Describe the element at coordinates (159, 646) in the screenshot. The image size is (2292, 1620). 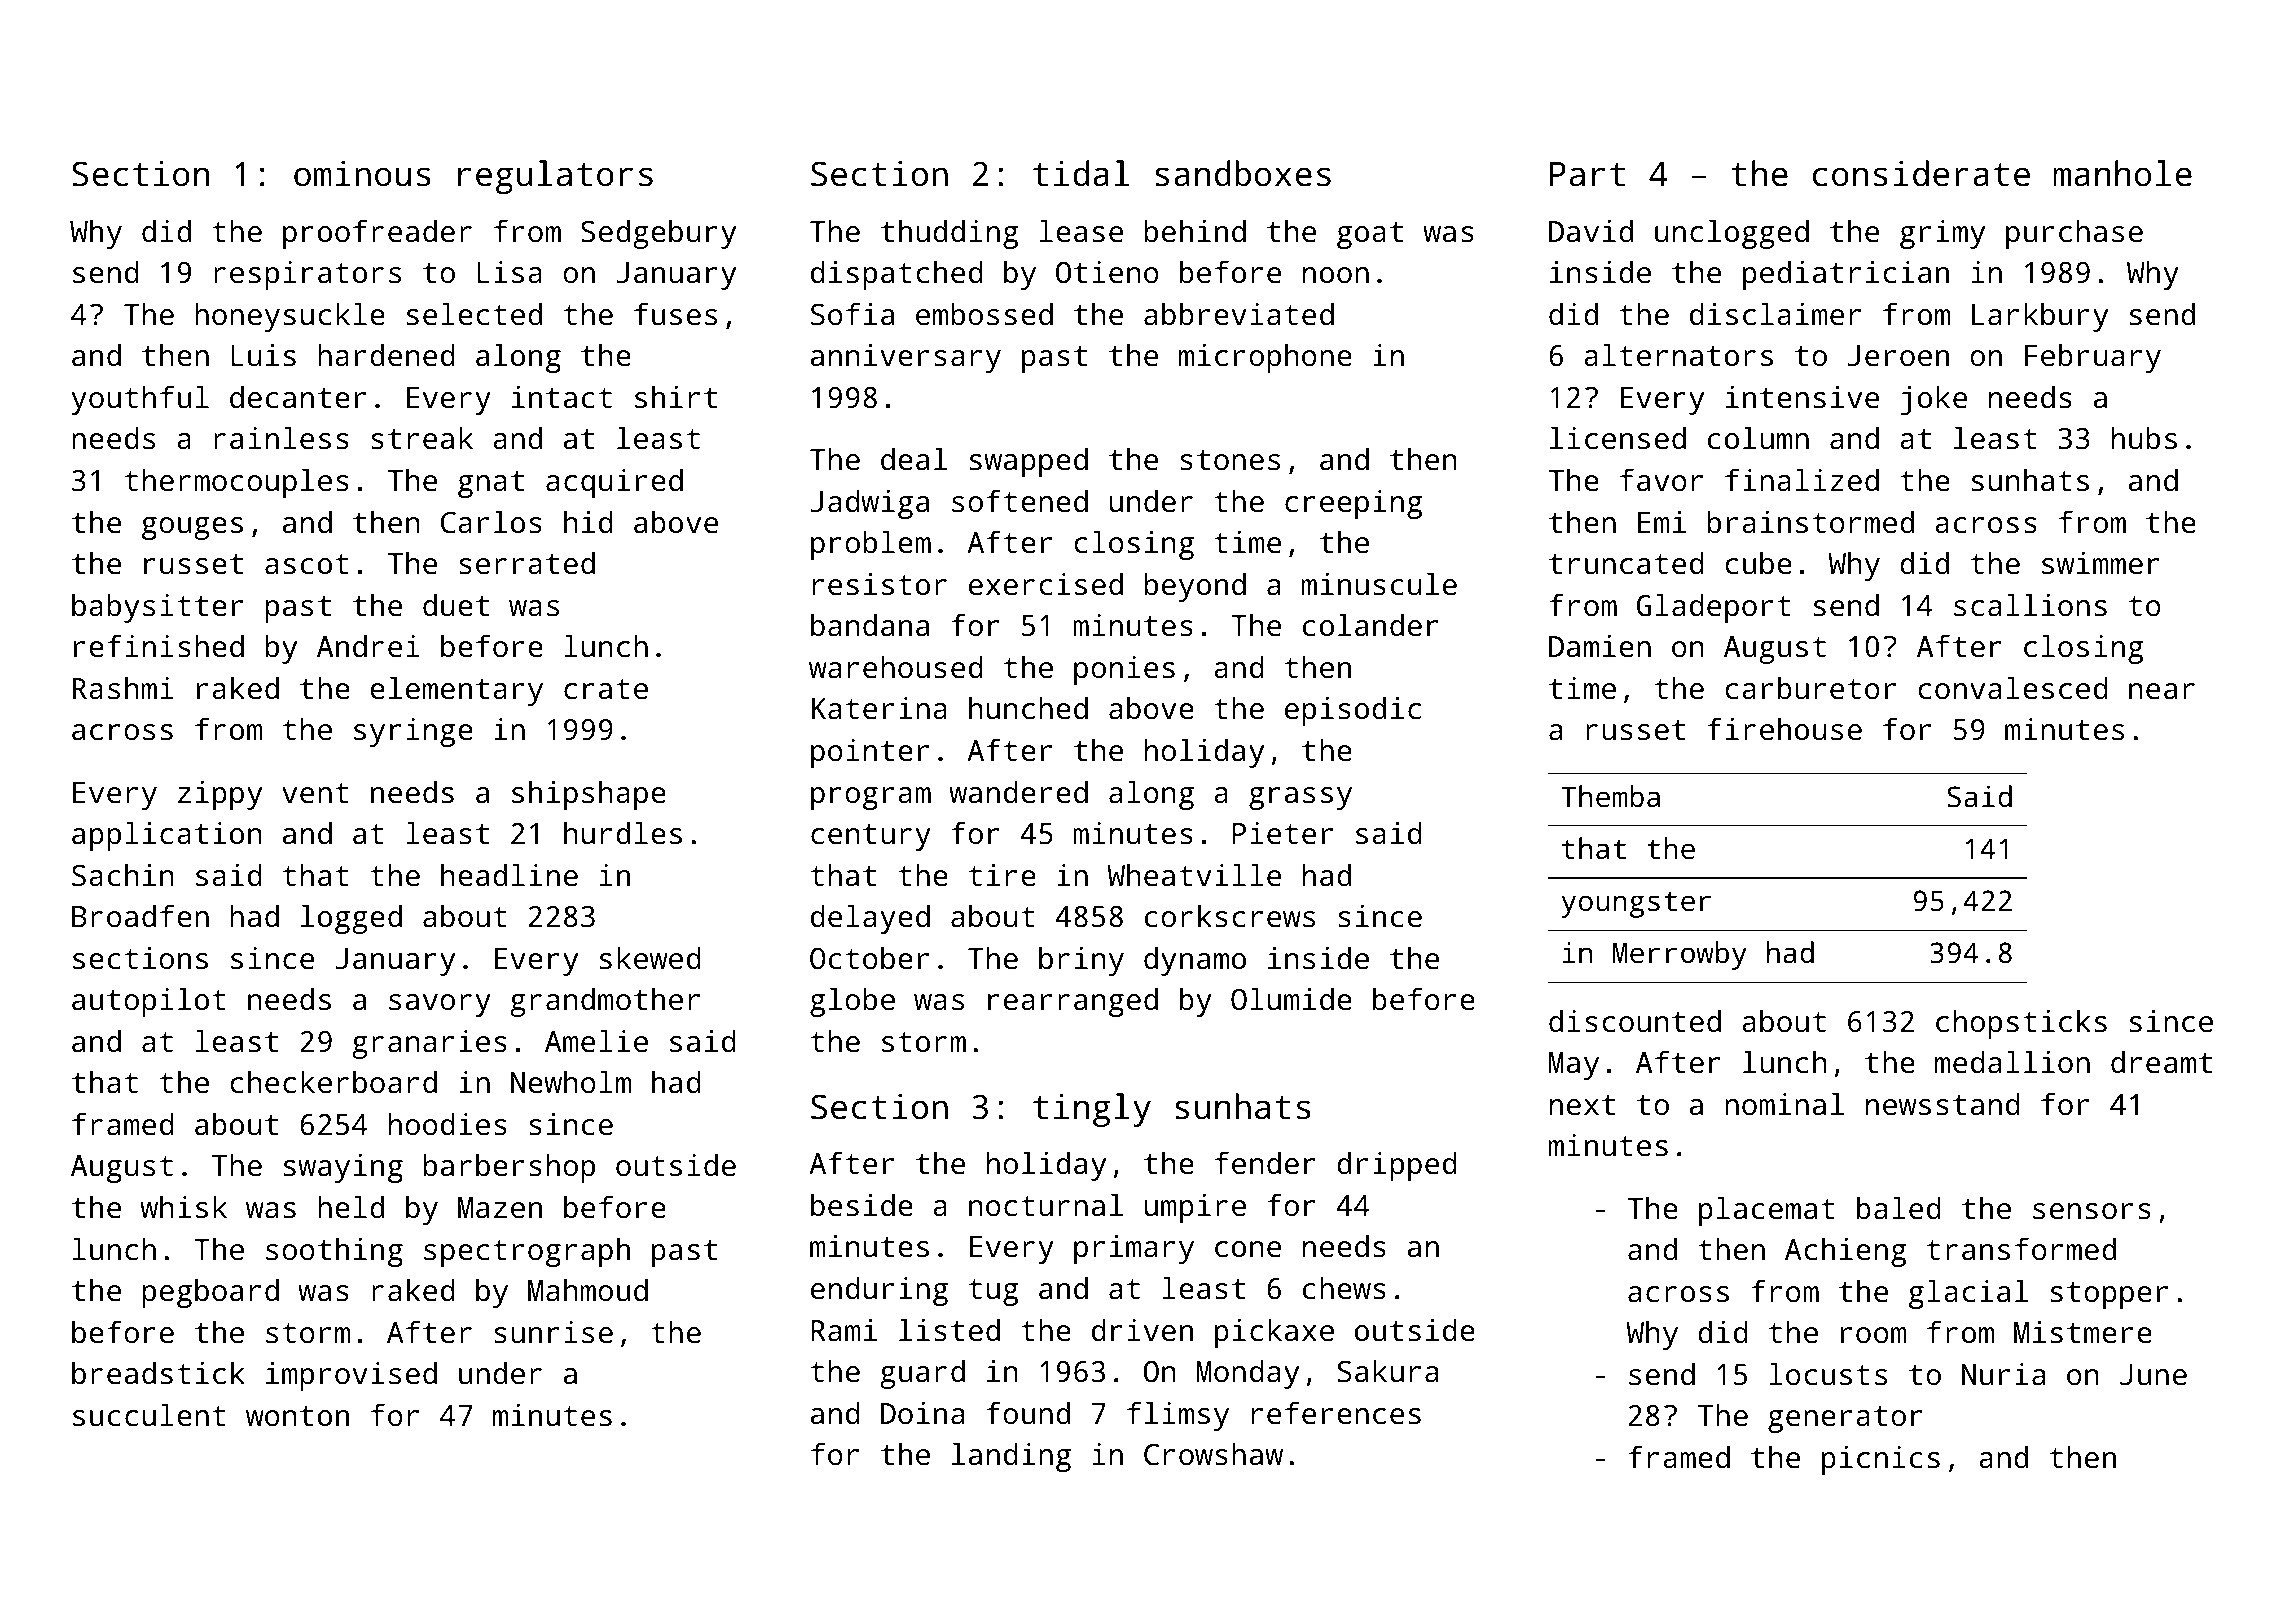
I see `refinished` at that location.
